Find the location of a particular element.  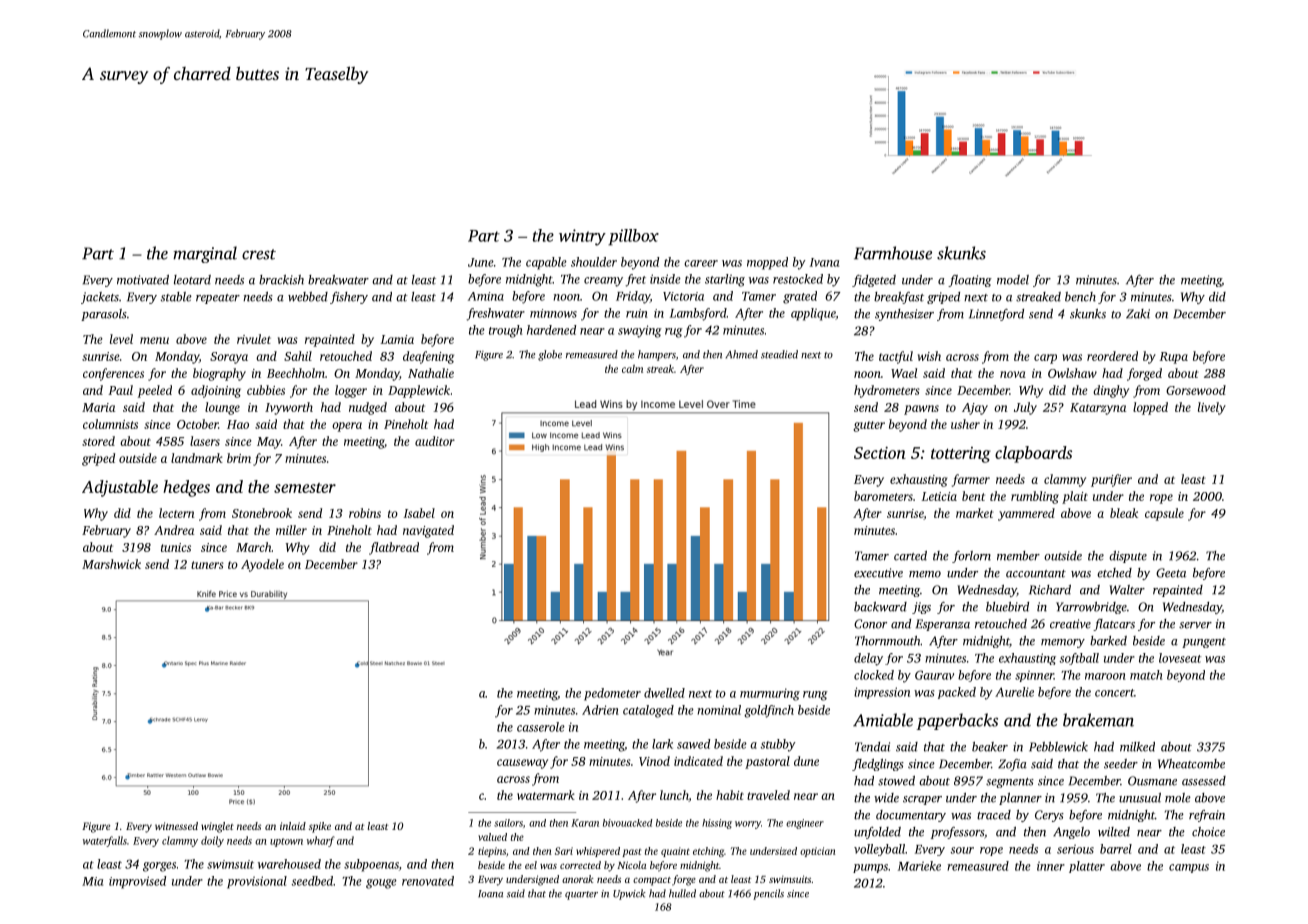

quarter is located at coordinates (581, 895).
